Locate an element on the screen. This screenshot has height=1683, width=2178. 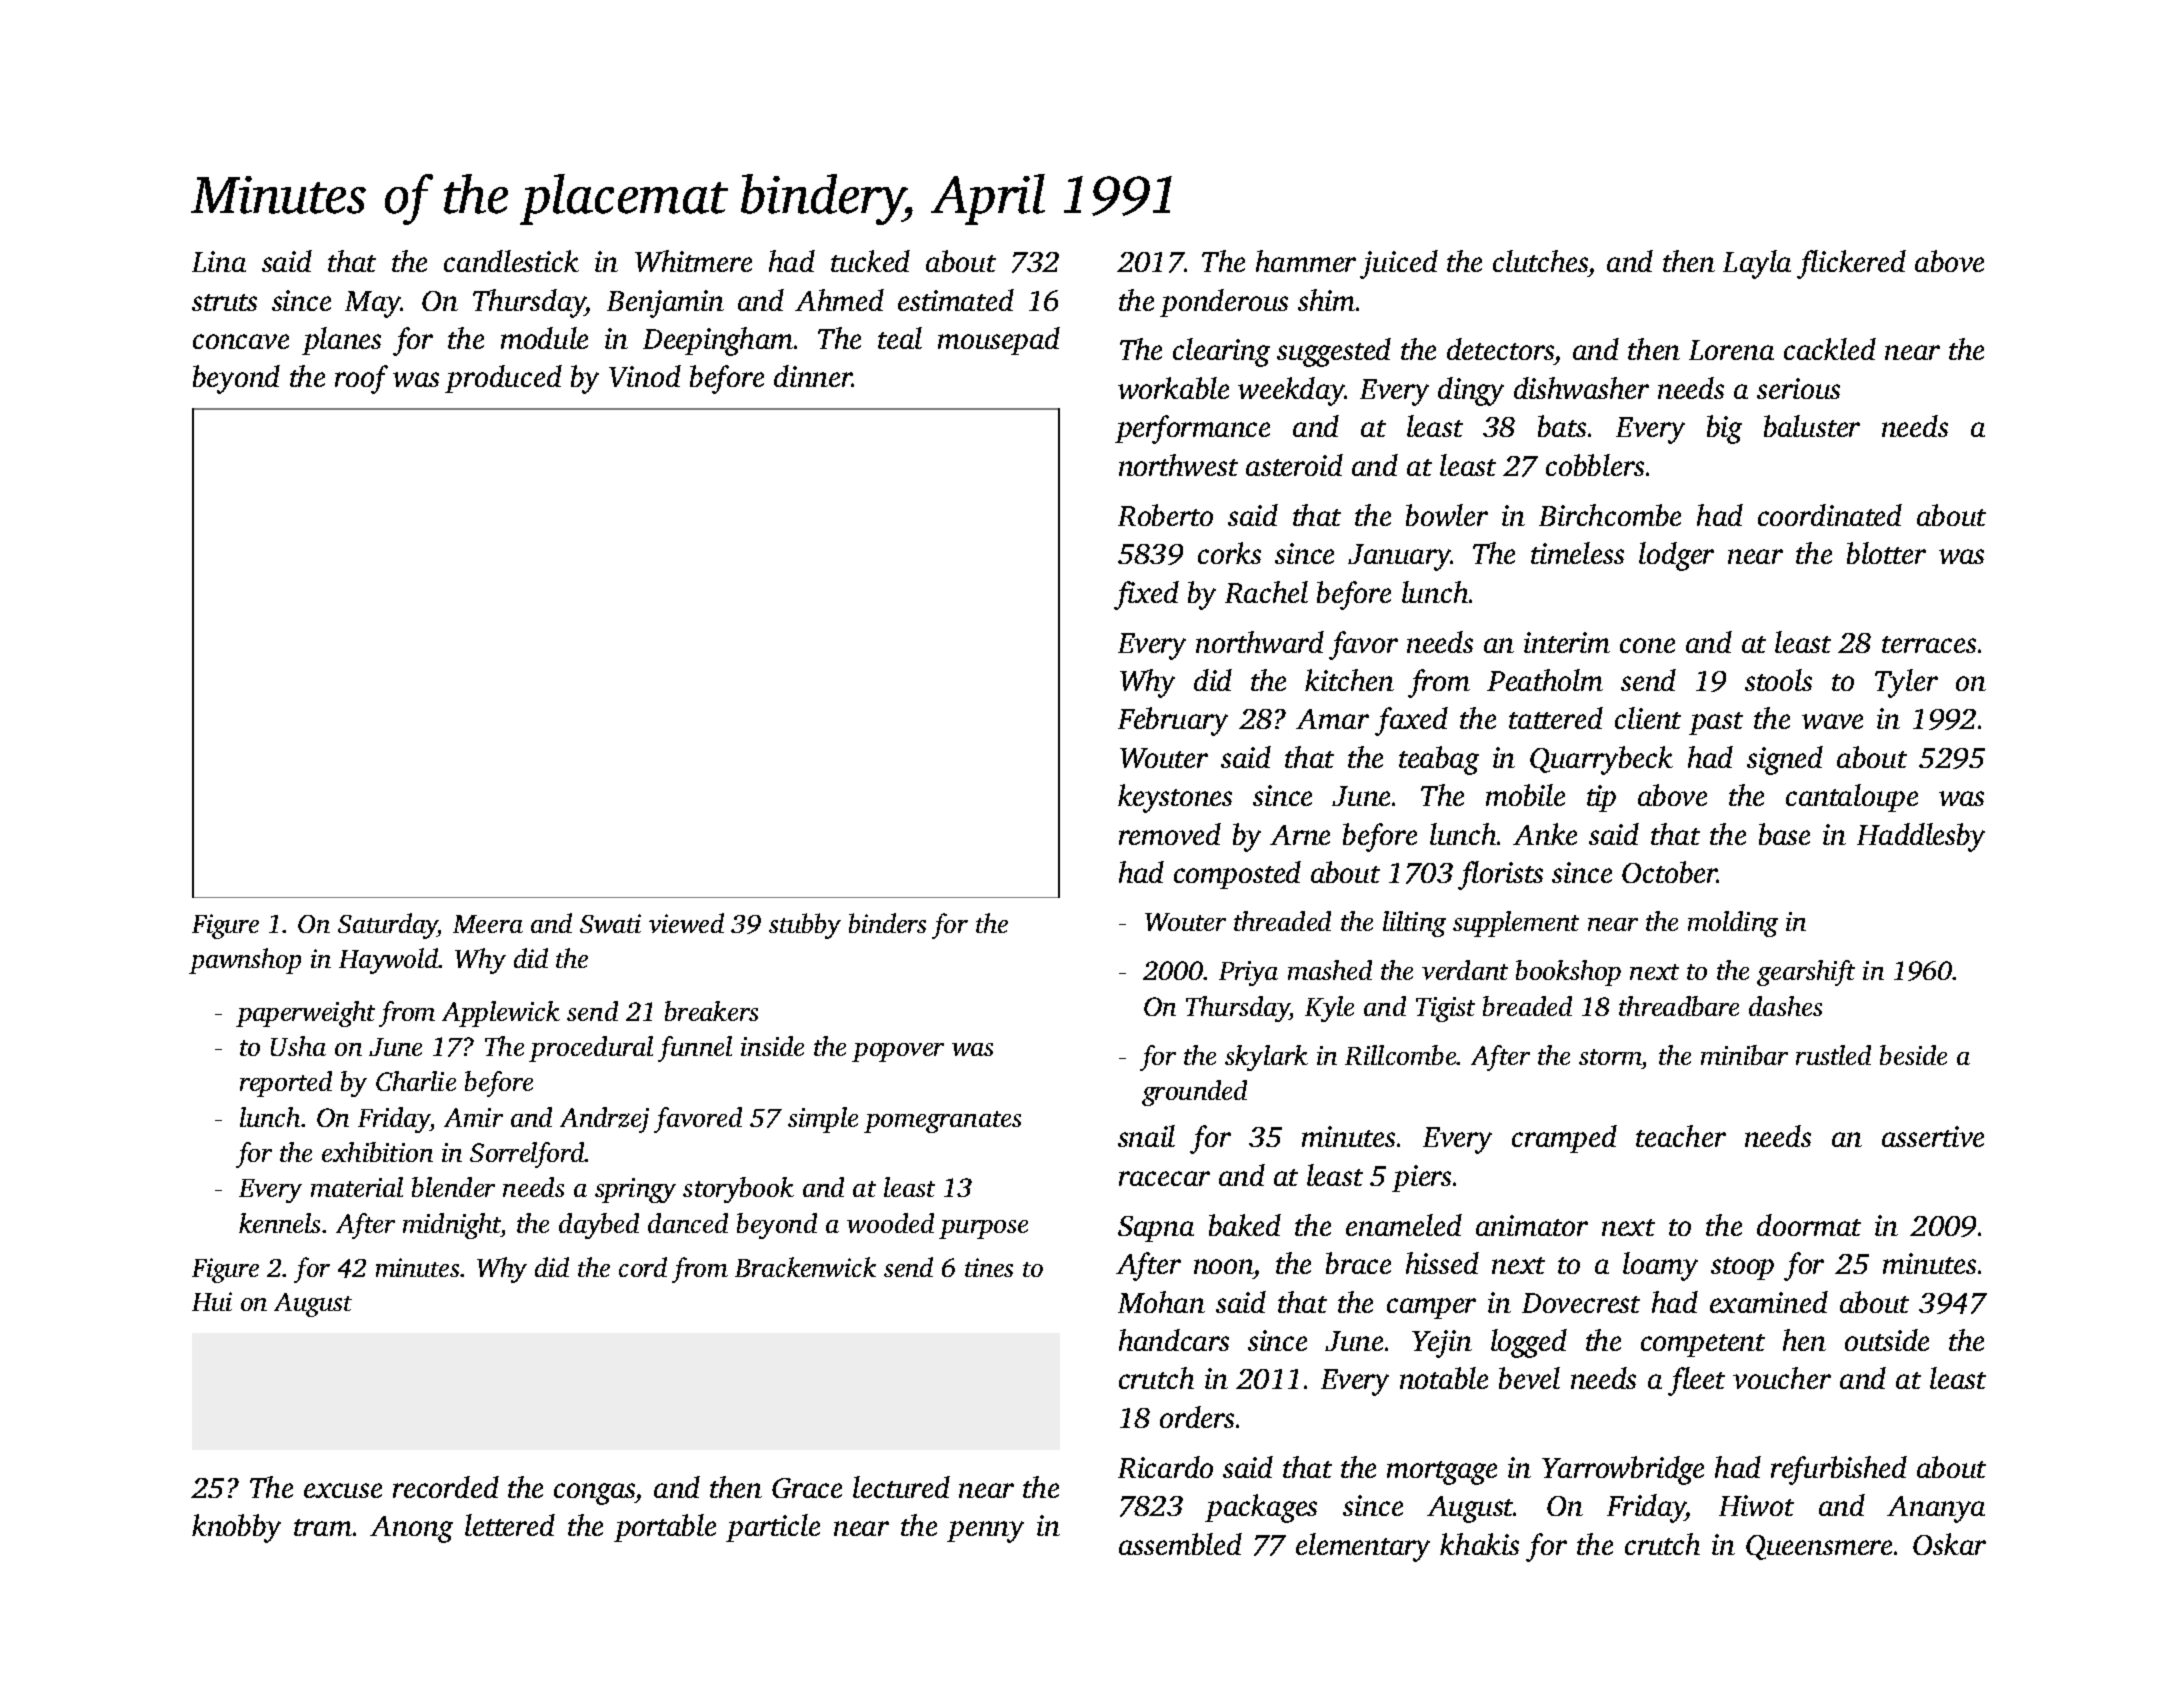
portable is located at coordinates (665, 1528).
